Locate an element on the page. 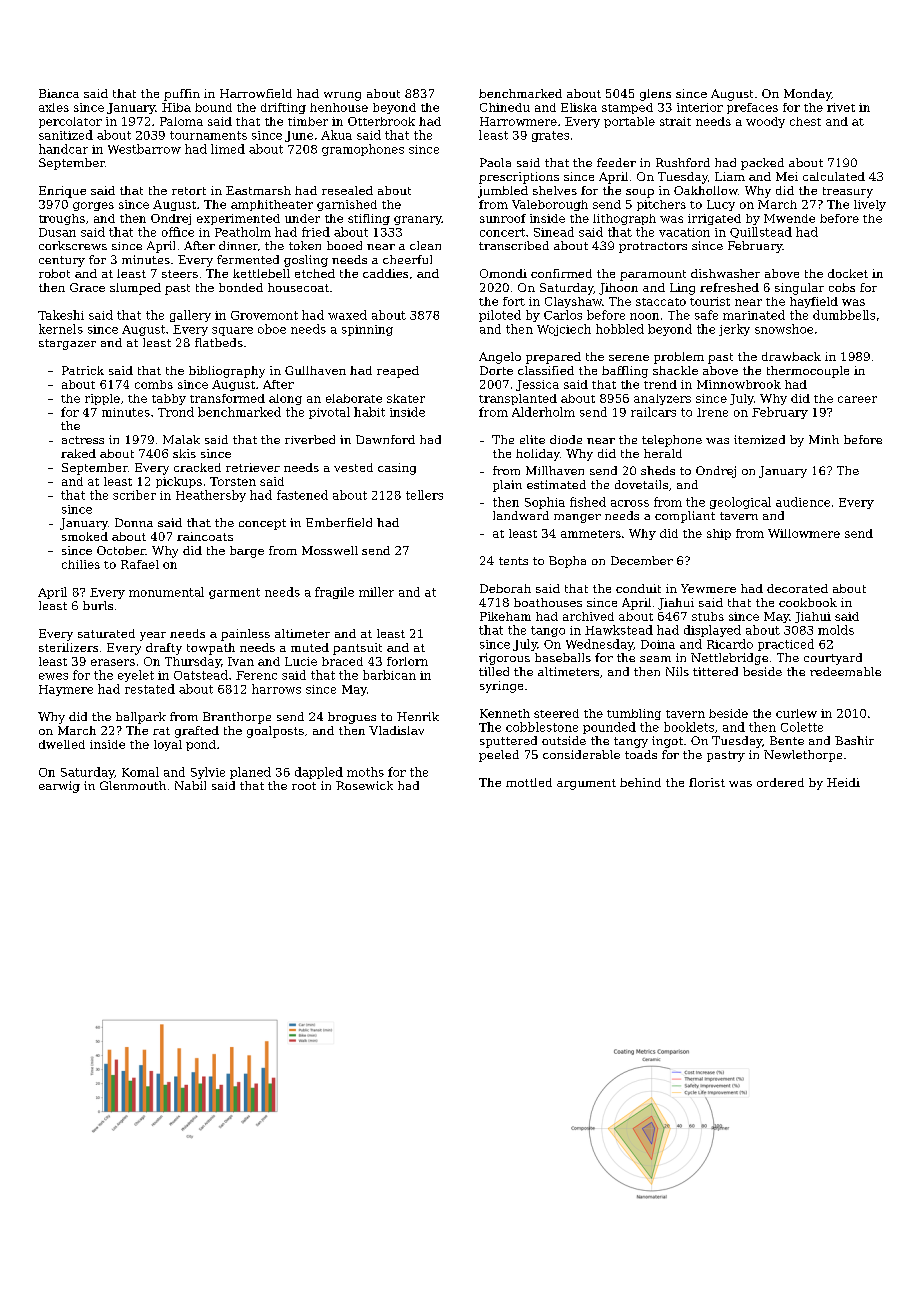  skater is located at coordinates (406, 398).
